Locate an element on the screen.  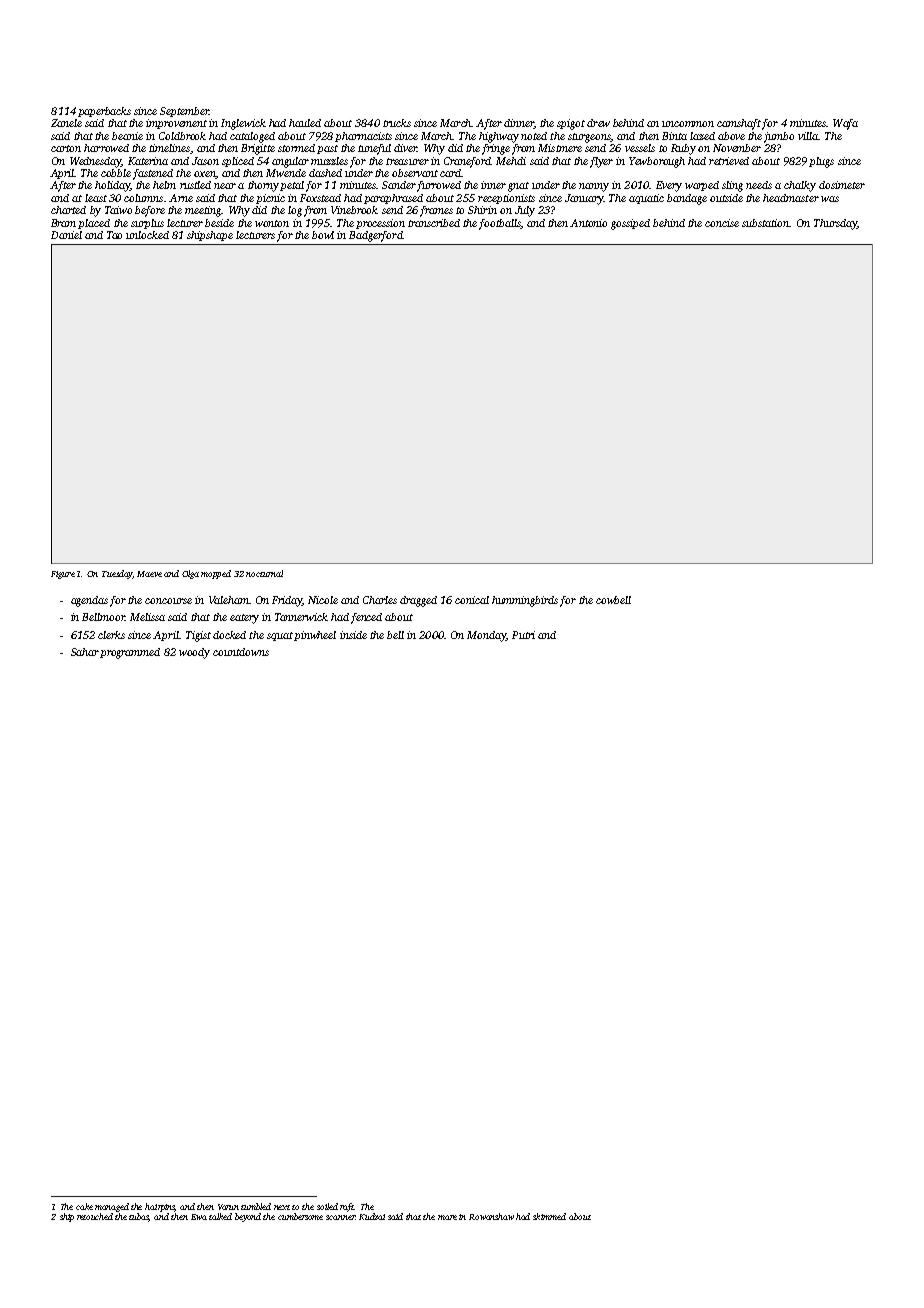
Friday is located at coordinates (287, 601).
